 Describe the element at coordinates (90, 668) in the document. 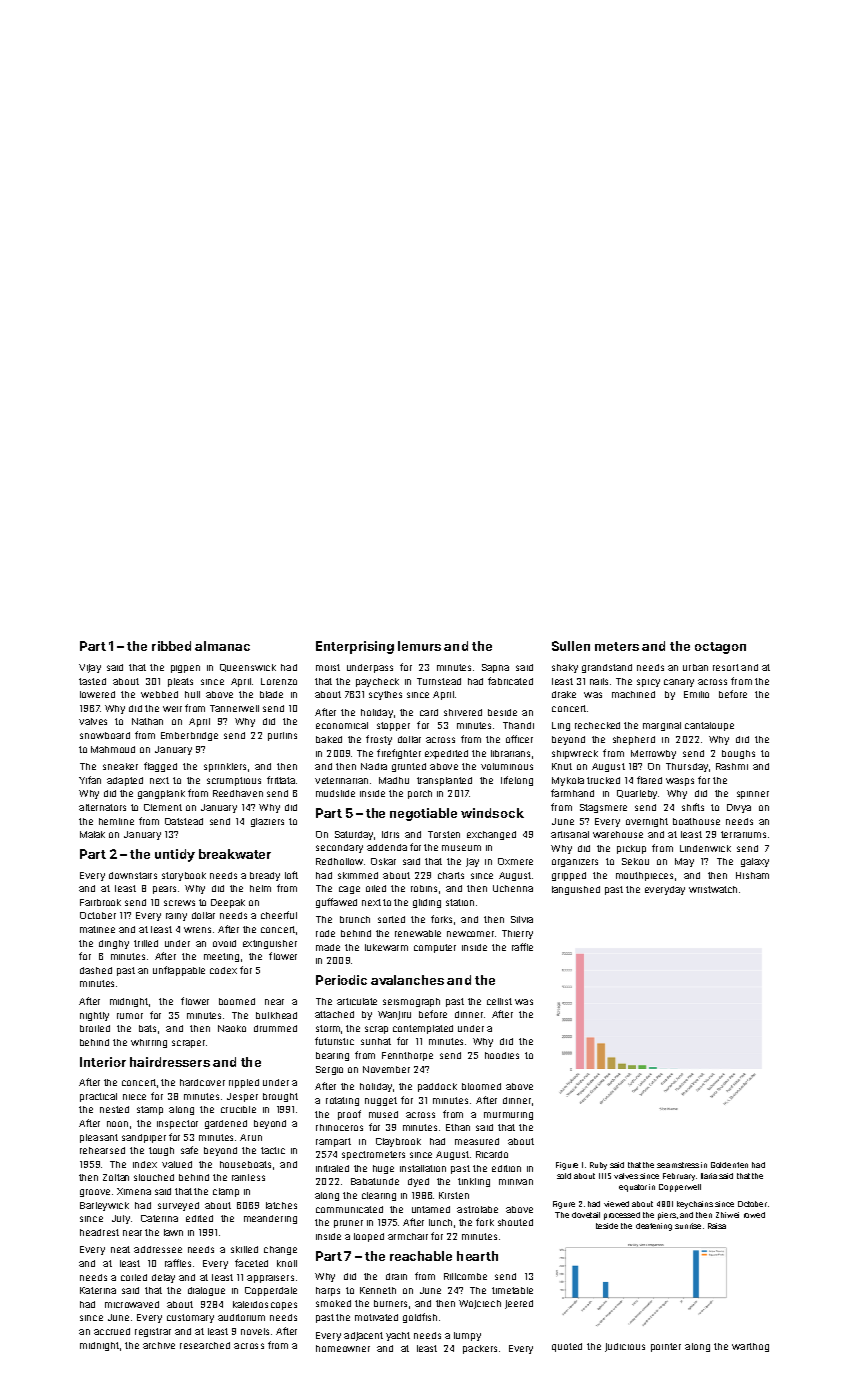

I see `Vijay` at that location.
